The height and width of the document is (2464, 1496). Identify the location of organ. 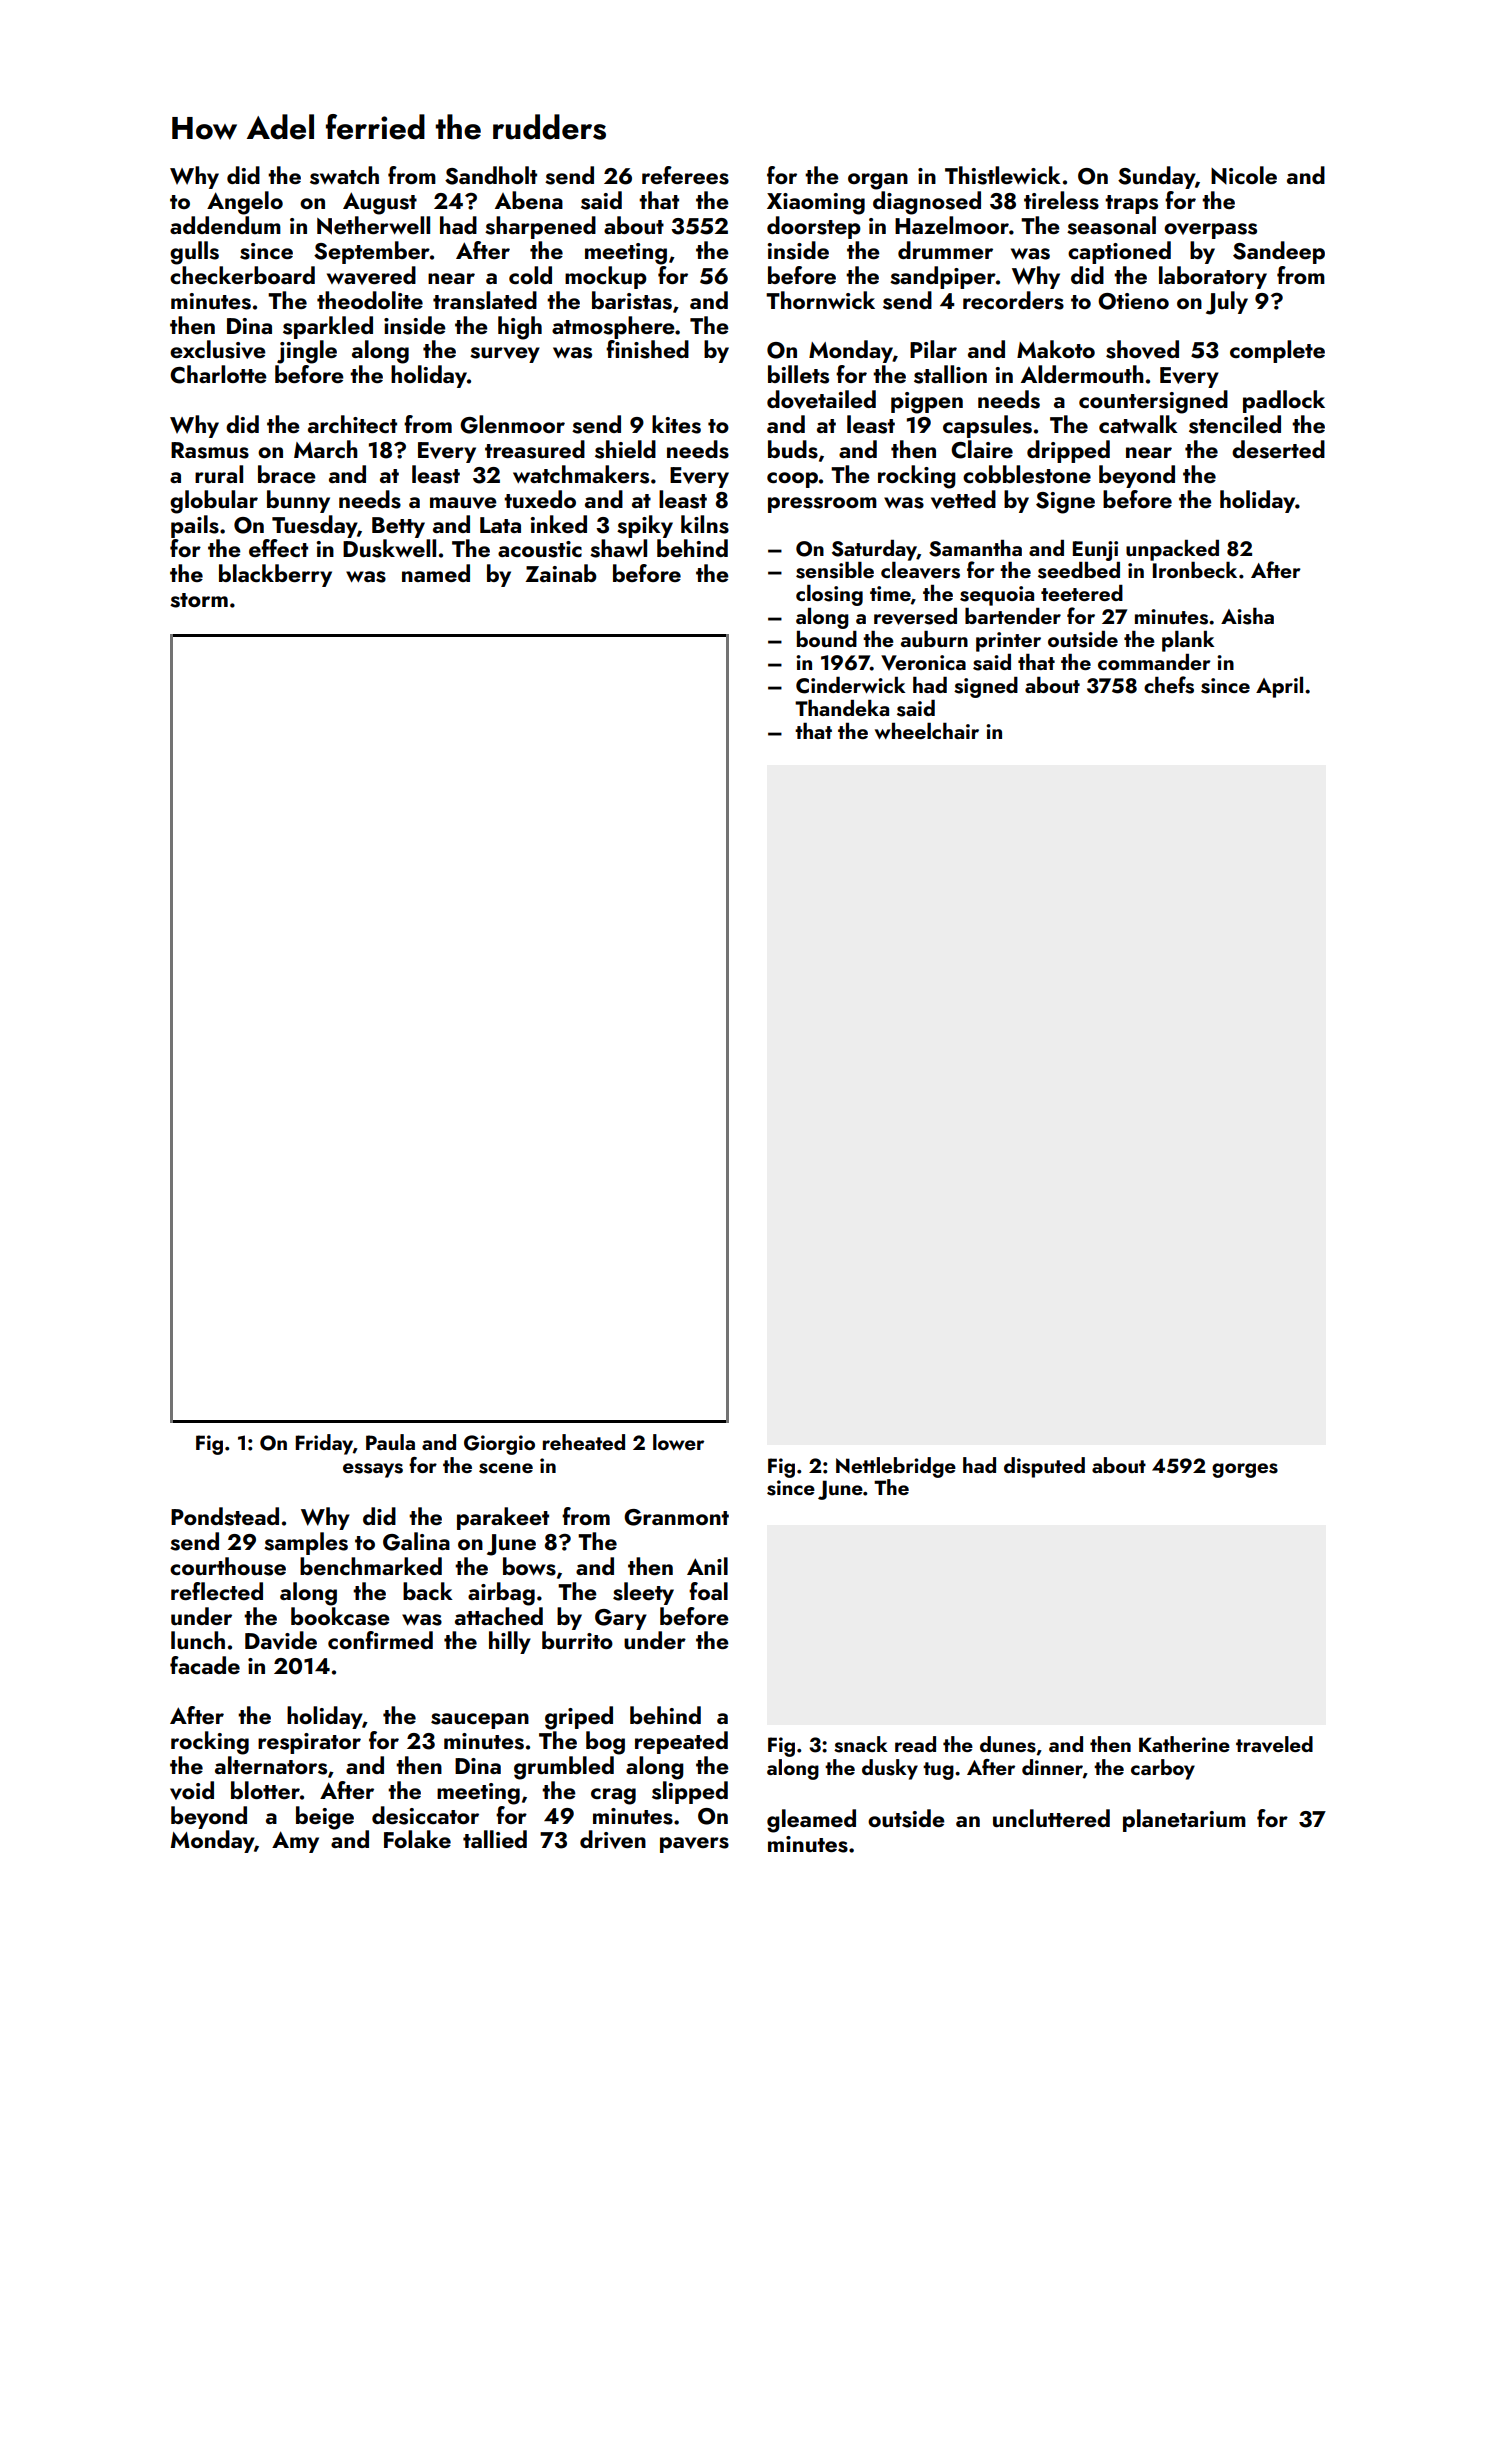
(878, 181).
